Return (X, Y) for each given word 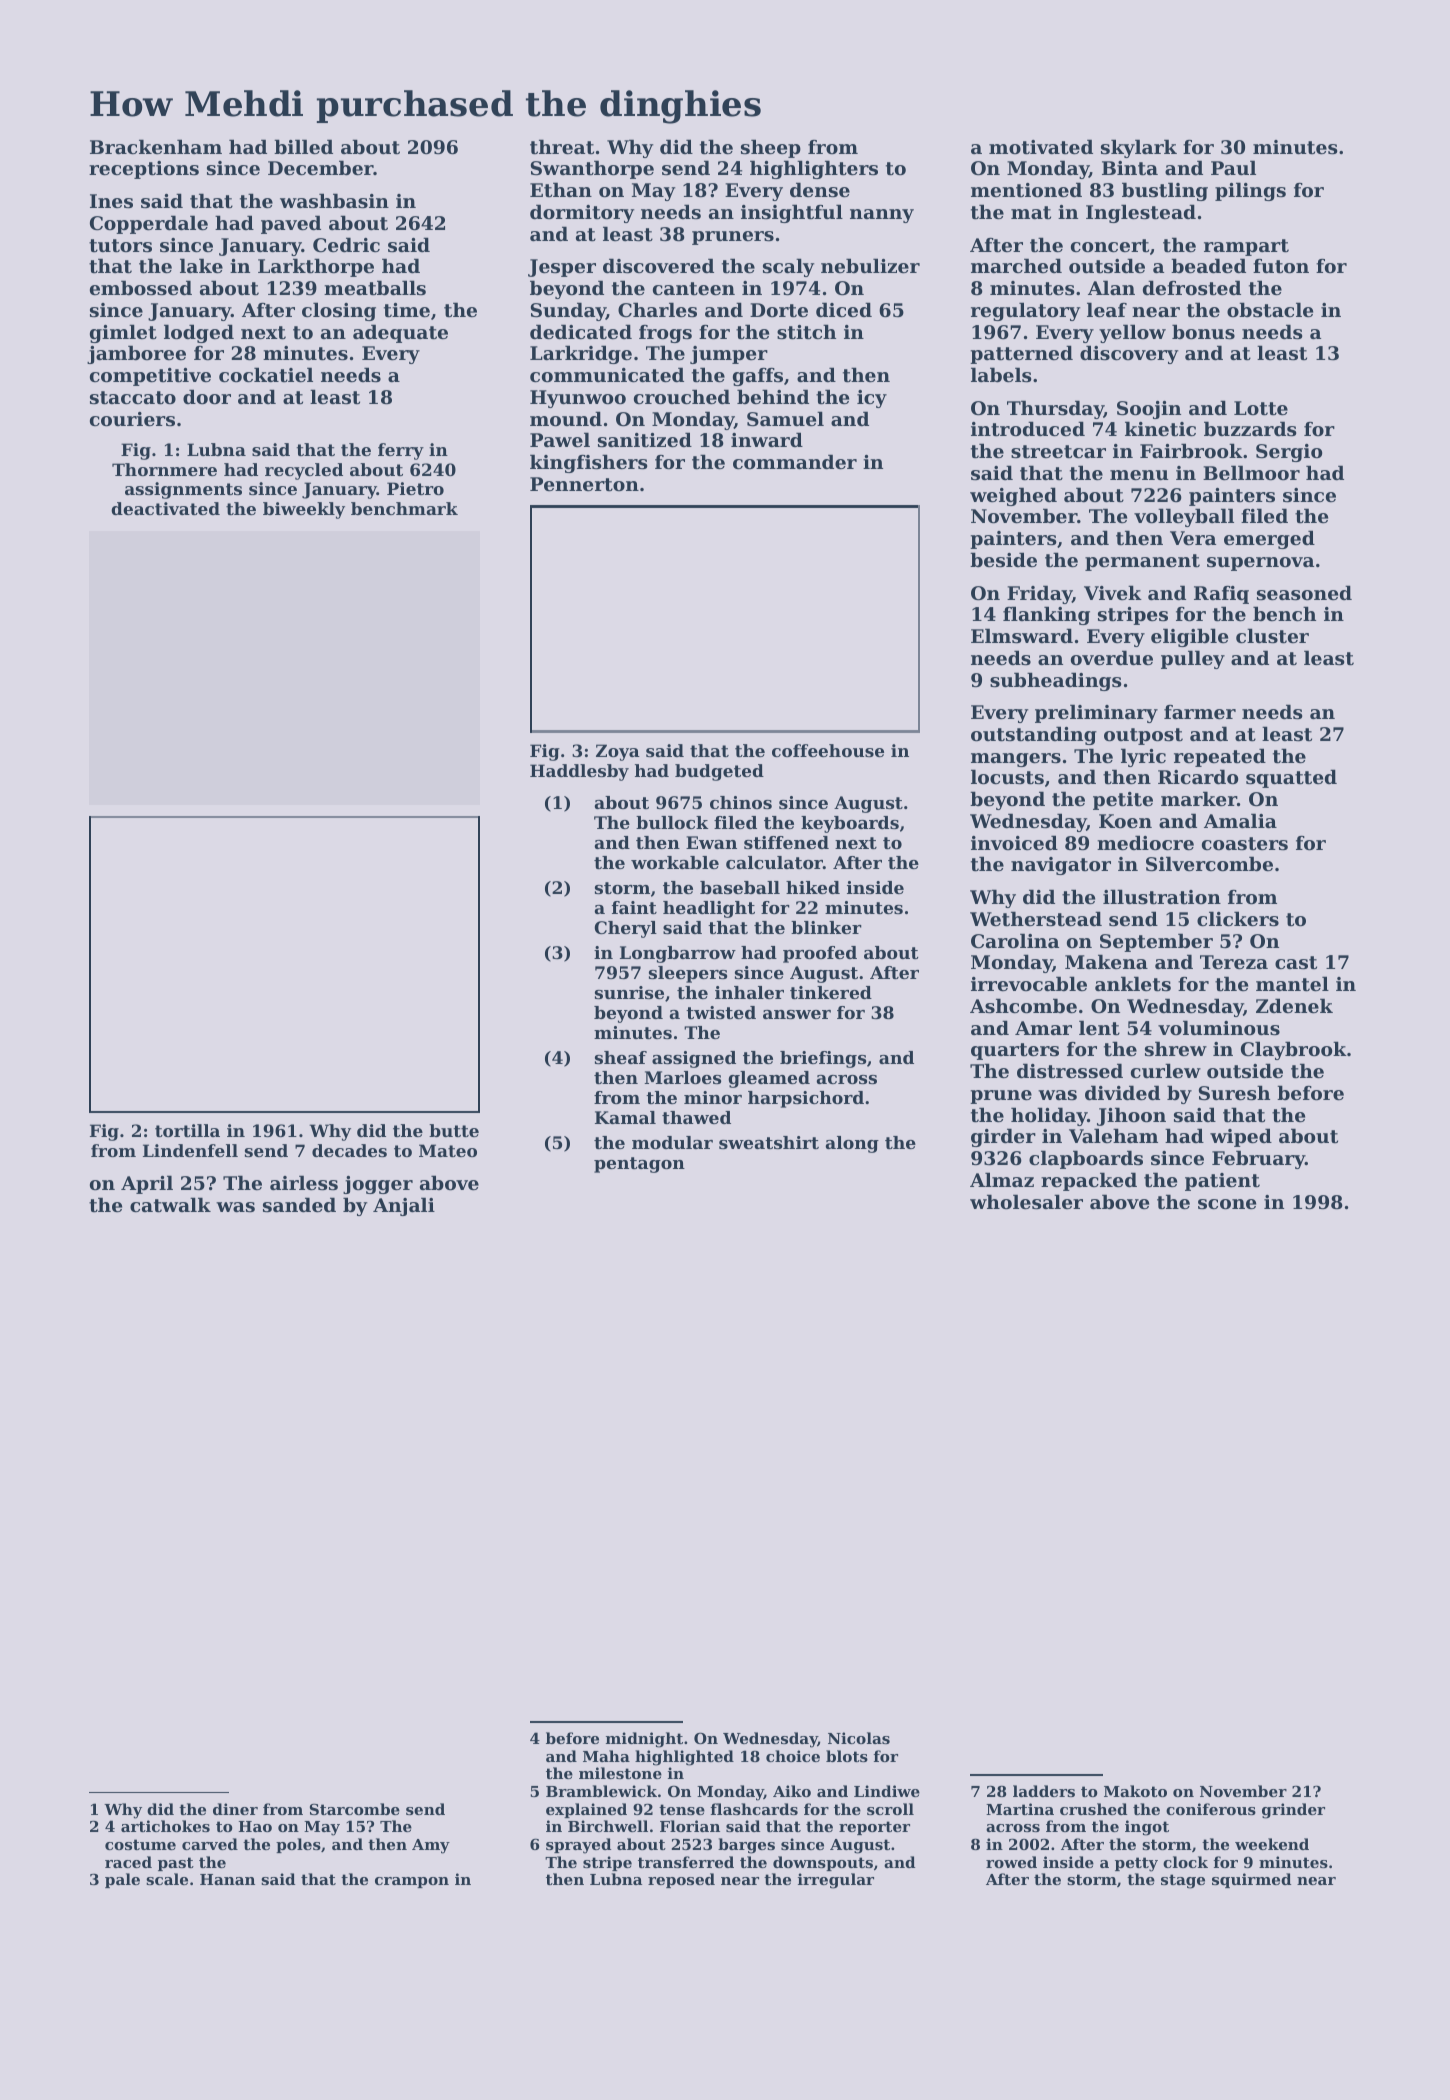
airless (304, 1183)
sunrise (629, 992)
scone (1227, 1204)
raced (128, 1862)
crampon (412, 1882)
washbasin (334, 201)
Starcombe (355, 1809)
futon (1281, 266)
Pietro (415, 488)
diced (844, 309)
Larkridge (581, 354)
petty (1136, 1864)
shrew (1176, 1049)
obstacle (1270, 310)
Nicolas (859, 1738)
